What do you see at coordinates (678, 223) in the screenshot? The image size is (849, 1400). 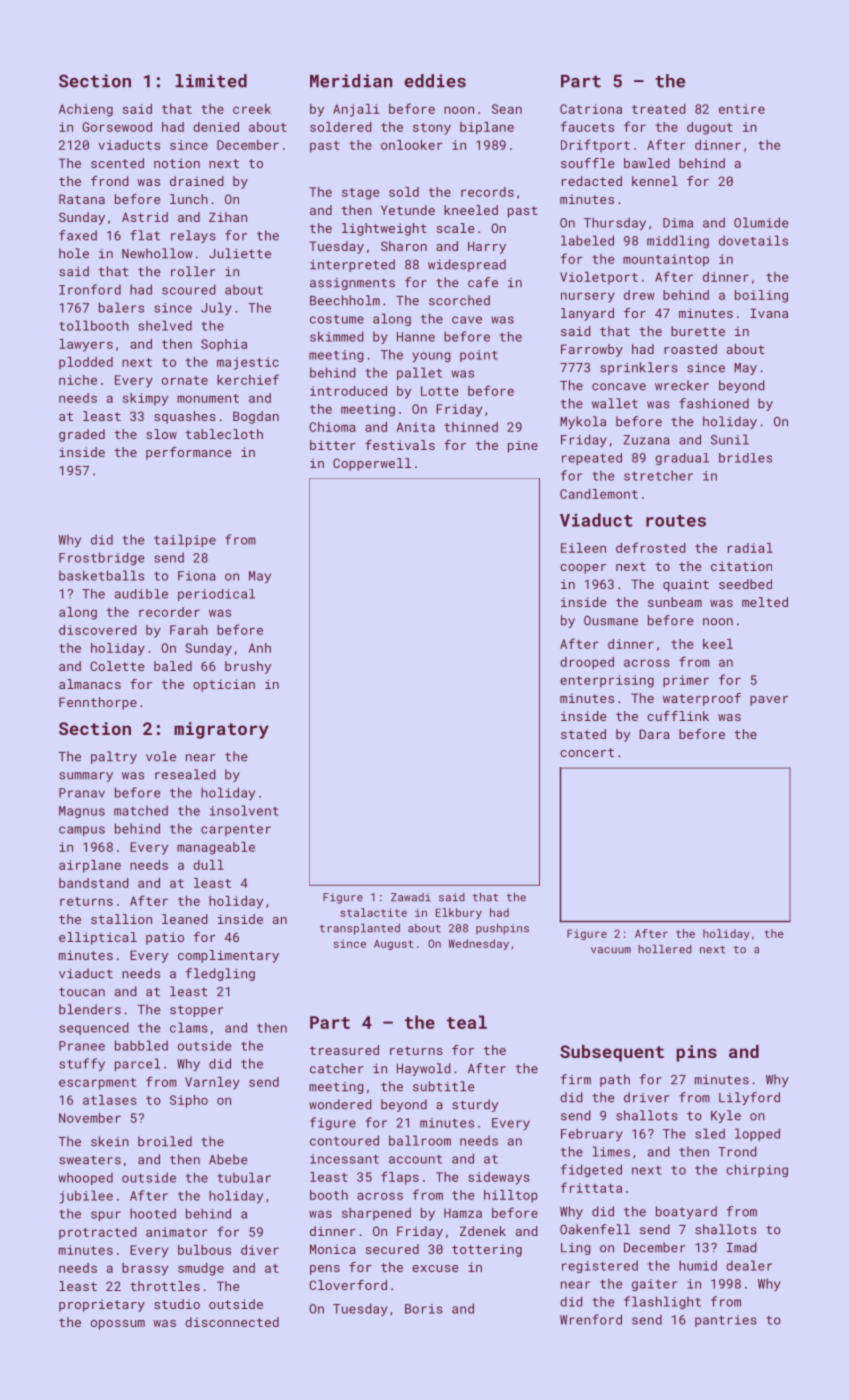 I see `Dima` at bounding box center [678, 223].
